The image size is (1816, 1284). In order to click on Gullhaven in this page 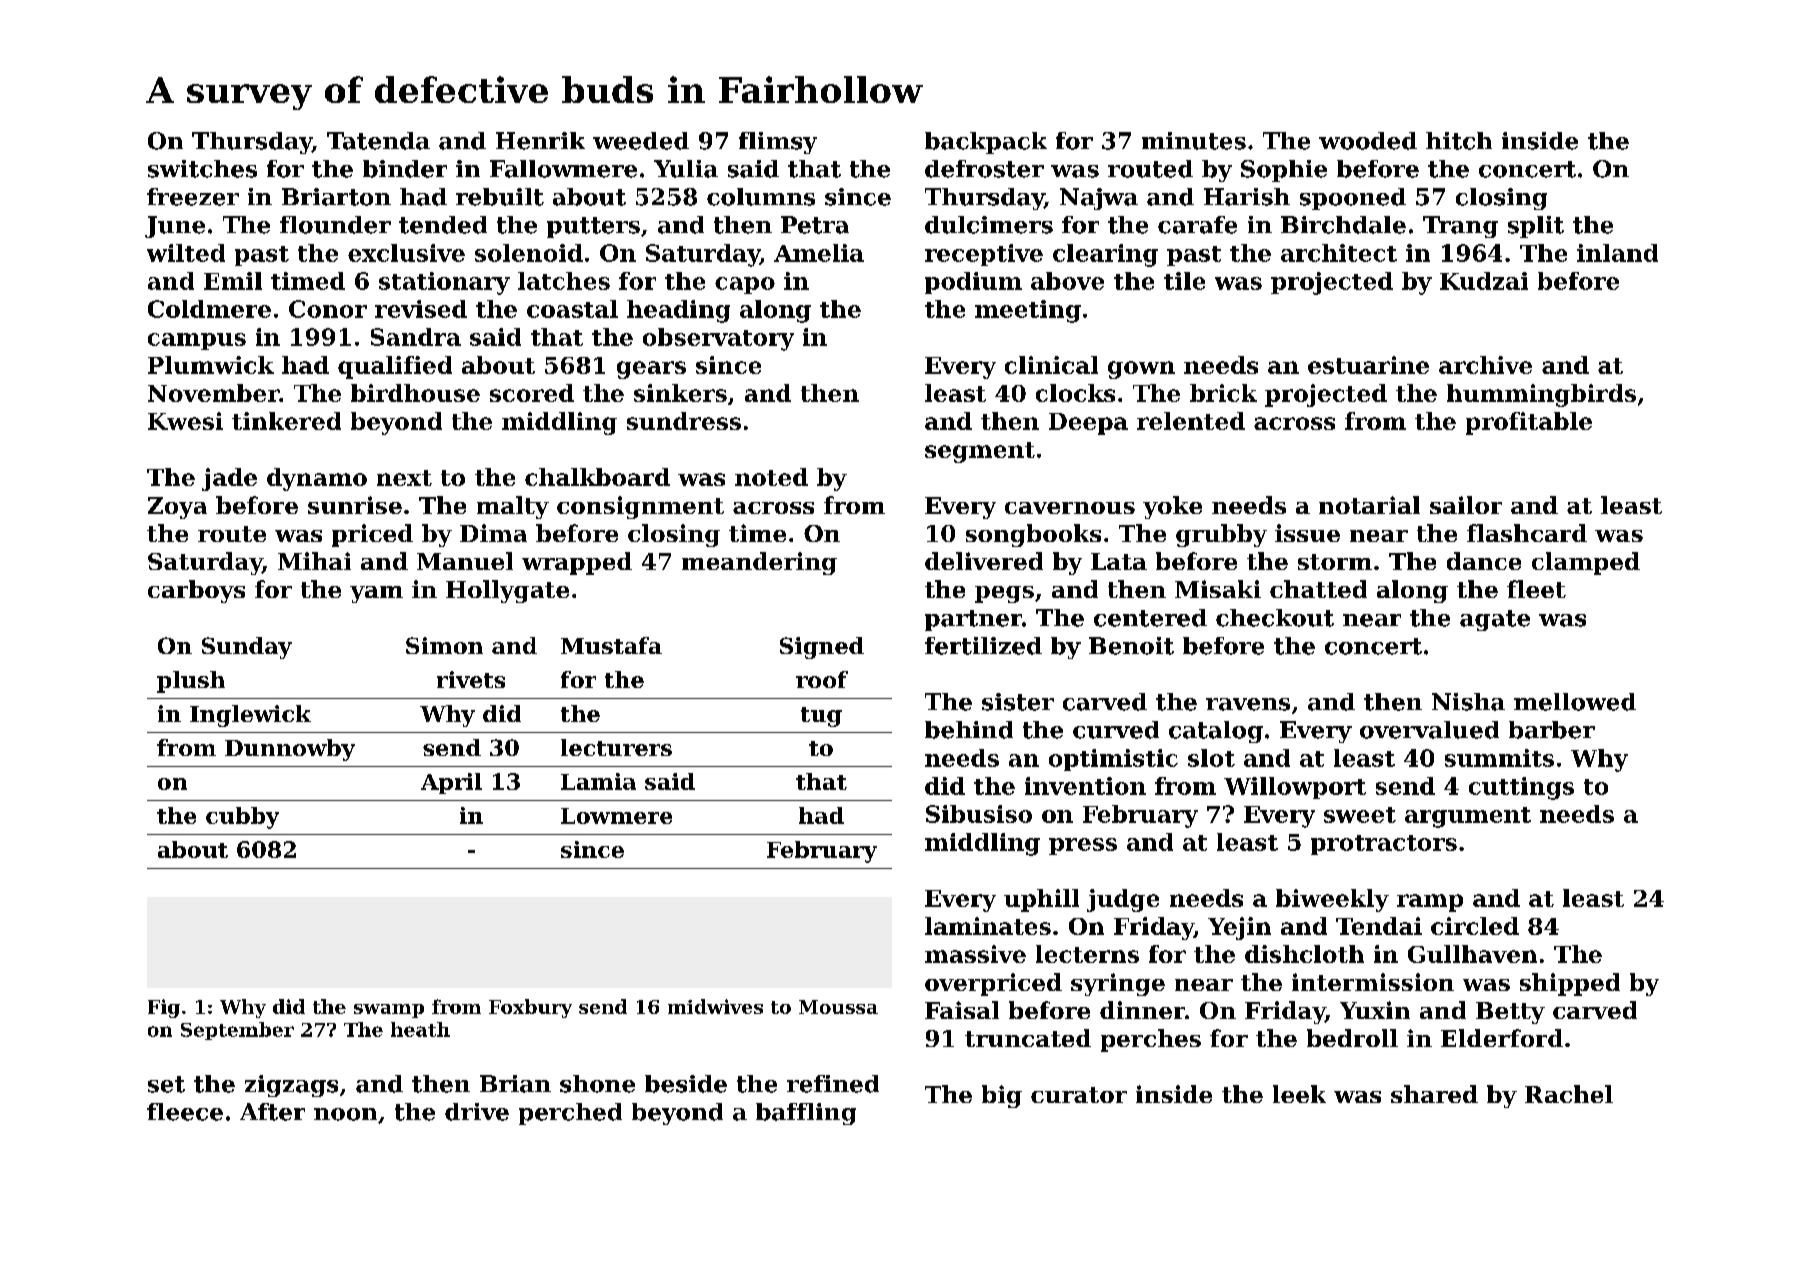, I will do `click(1472, 954)`.
